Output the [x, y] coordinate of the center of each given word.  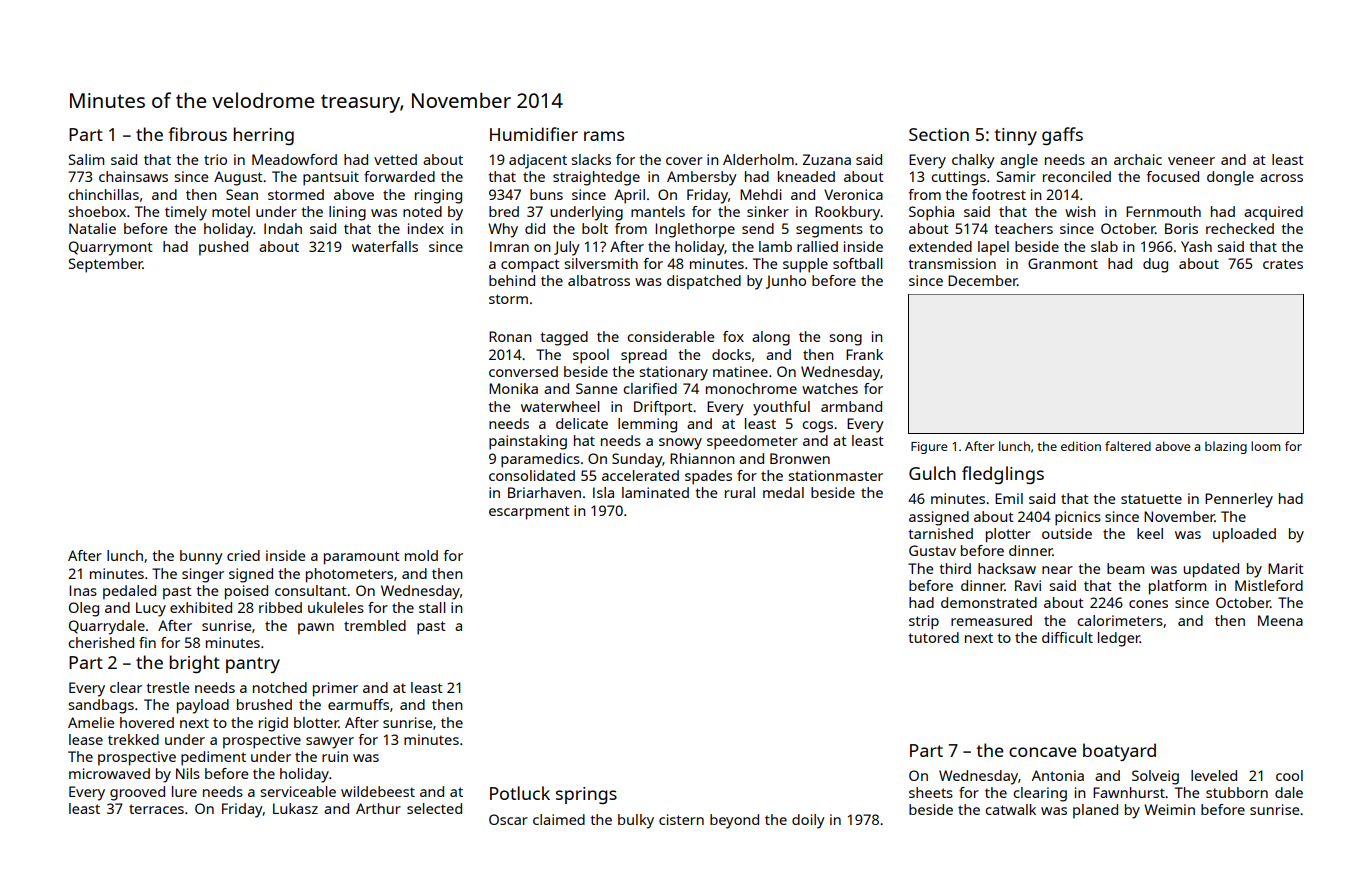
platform [1177, 587]
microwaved [109, 773]
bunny [201, 557]
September [106, 265]
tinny [1015, 136]
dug [1155, 265]
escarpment [529, 513]
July [567, 248]
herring [264, 136]
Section [939, 134]
